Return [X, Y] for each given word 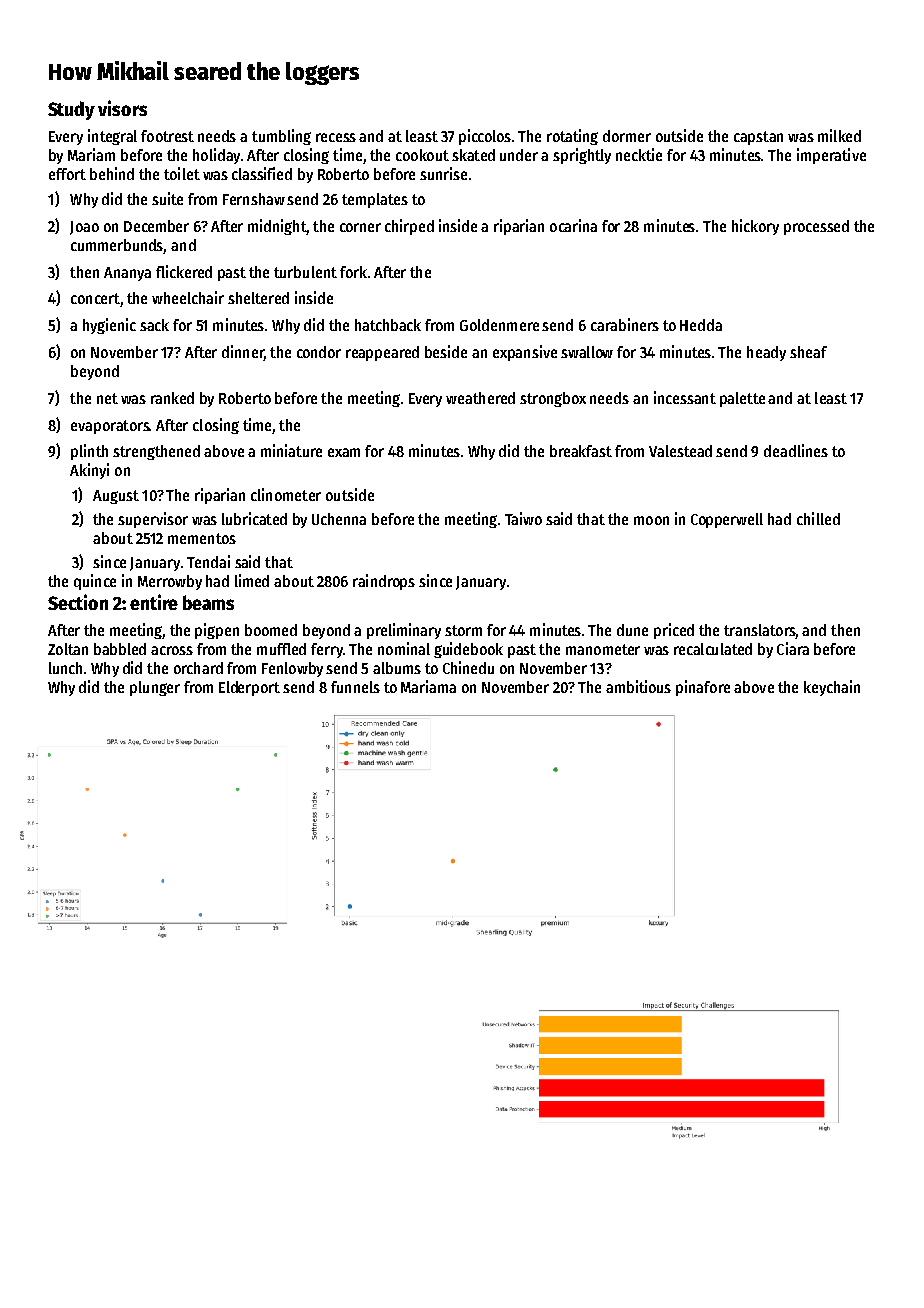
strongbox [553, 399]
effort [67, 174]
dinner [243, 353]
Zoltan [68, 649]
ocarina [573, 225]
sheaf [808, 352]
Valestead [680, 451]
